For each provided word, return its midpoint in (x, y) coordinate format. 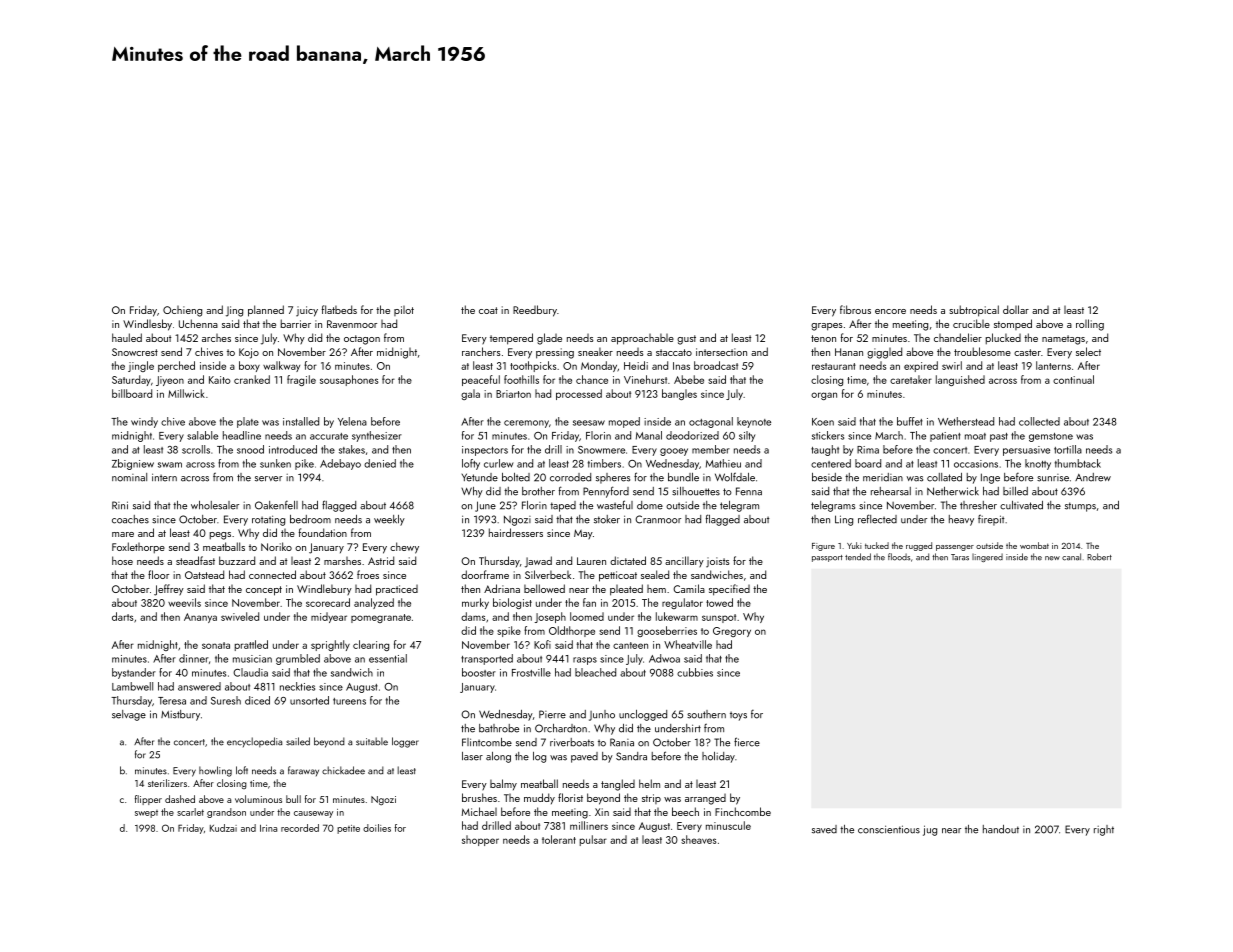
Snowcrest (135, 352)
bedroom (310, 519)
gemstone (1051, 437)
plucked (1003, 339)
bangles (679, 394)
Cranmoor (658, 519)
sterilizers (167, 783)
